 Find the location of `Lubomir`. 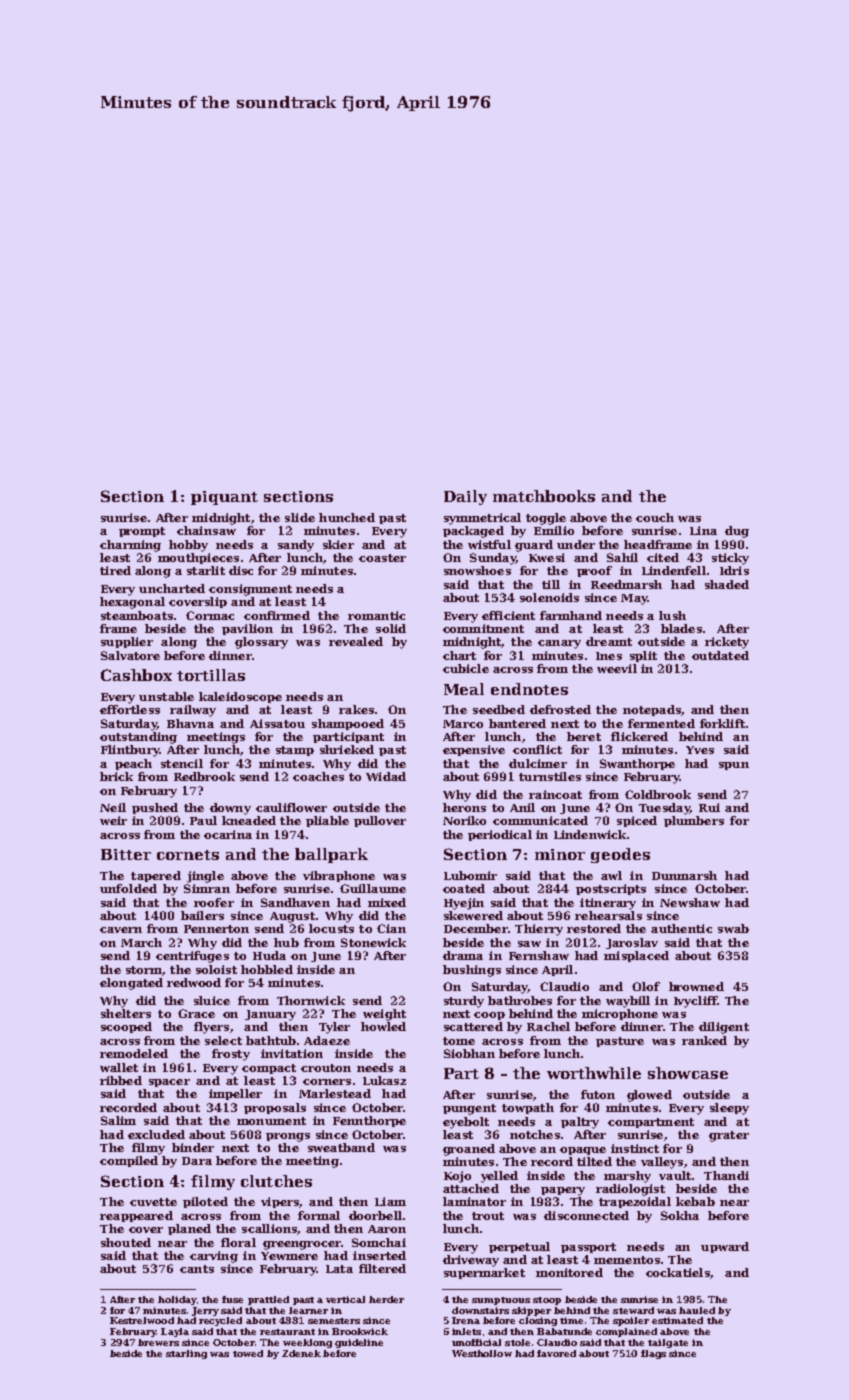

Lubomir is located at coordinates (470, 875).
